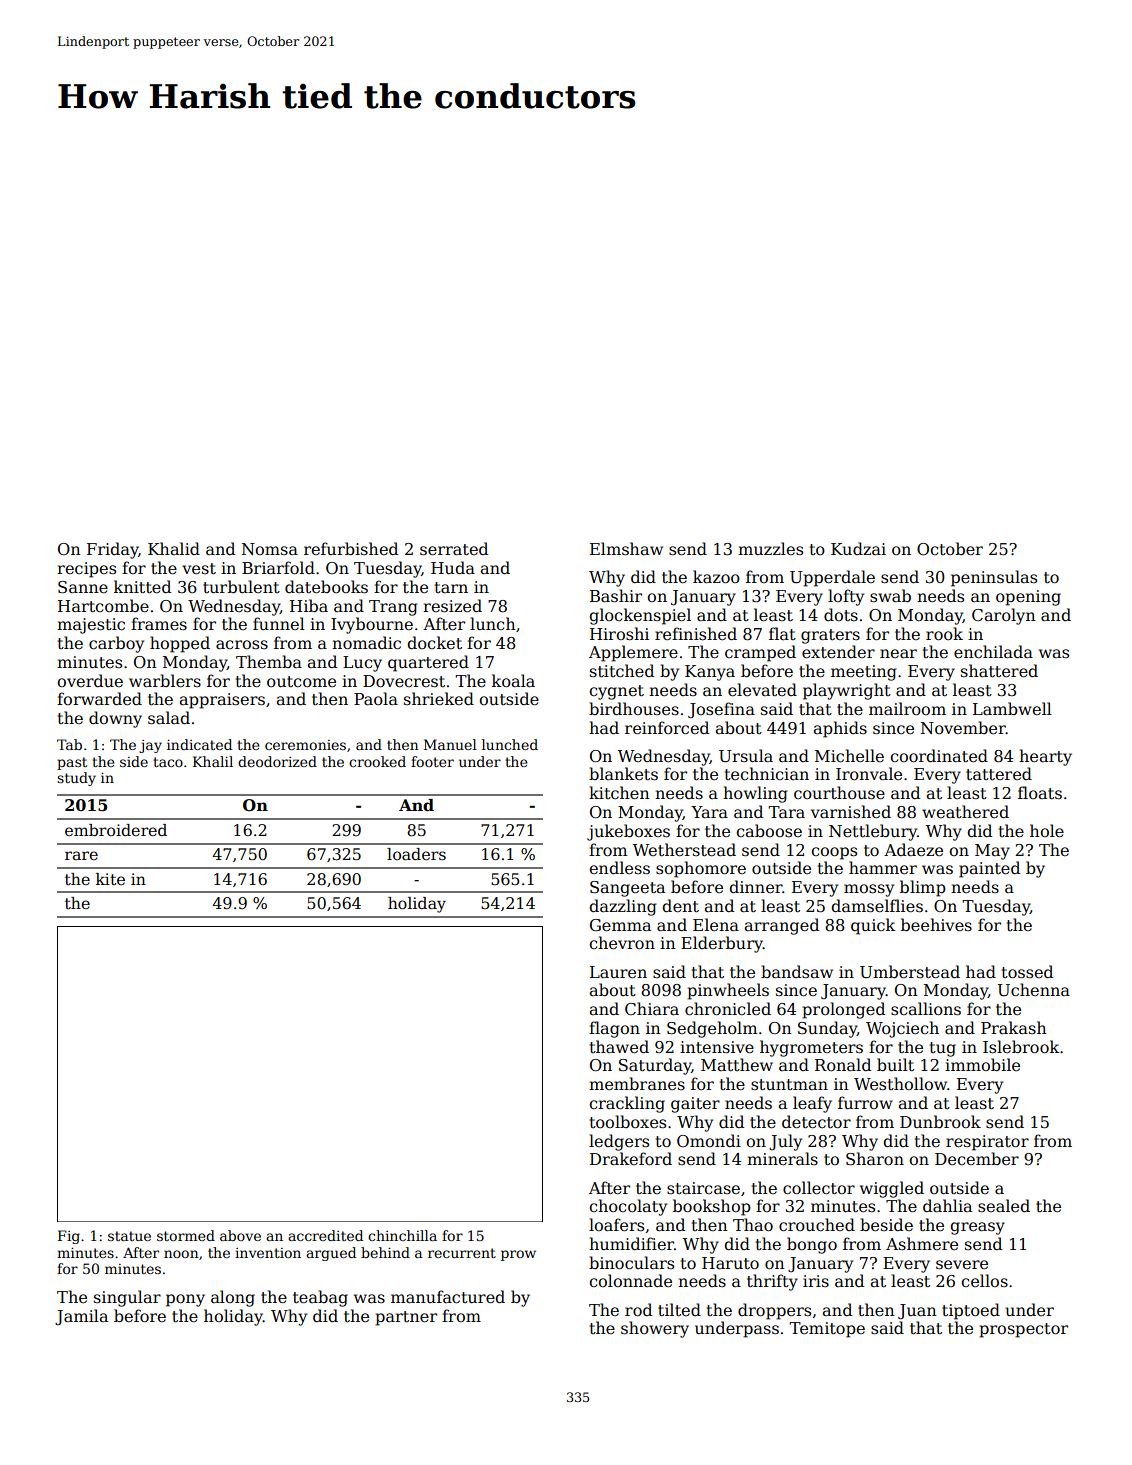 The image size is (1132, 1465). I want to click on frames, so click(159, 624).
